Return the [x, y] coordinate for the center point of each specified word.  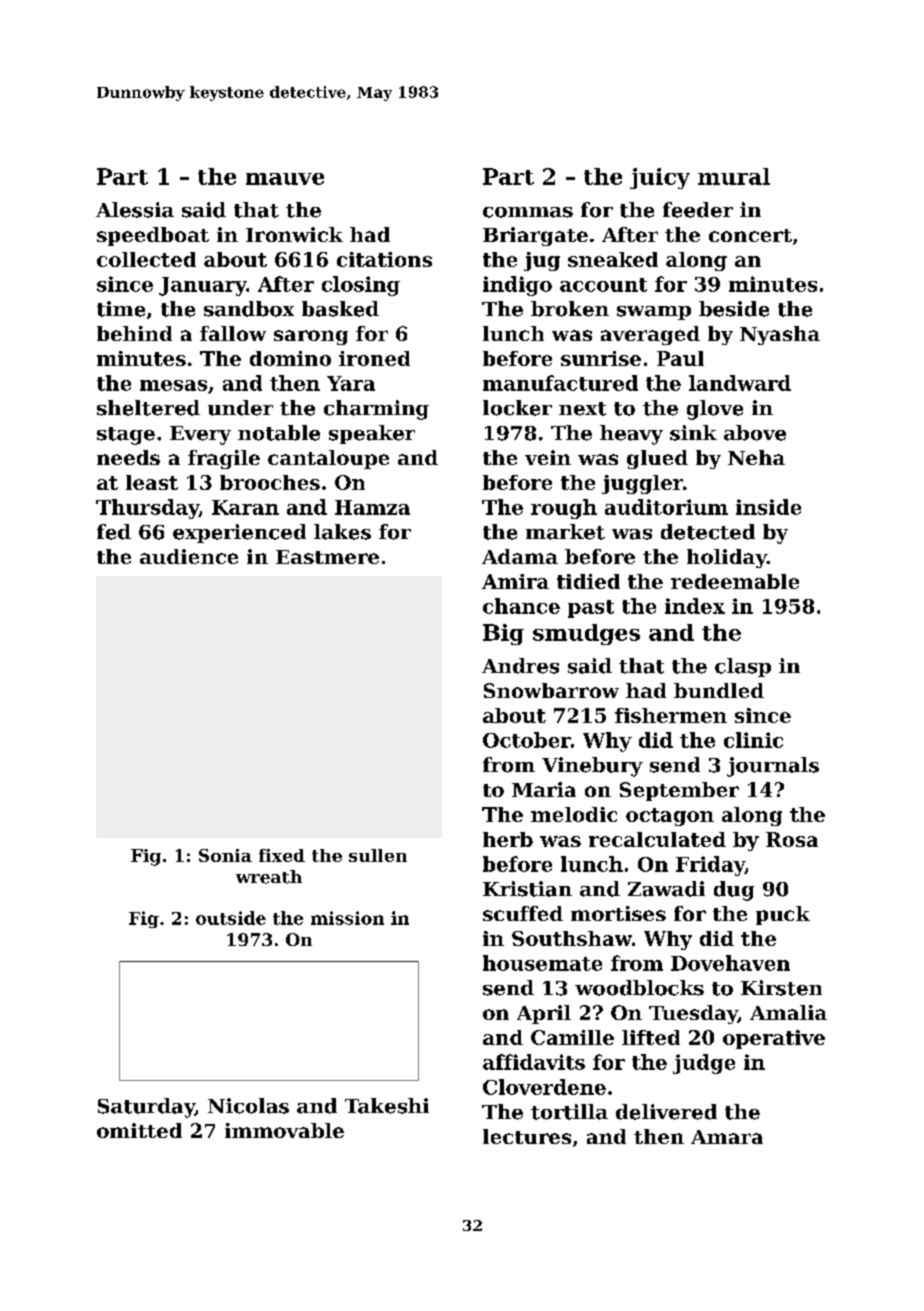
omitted [139, 1130]
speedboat [153, 236]
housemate [542, 963]
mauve [285, 179]
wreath [269, 877]
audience [189, 556]
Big [503, 634]
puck [783, 915]
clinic [753, 740]
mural [734, 176]
